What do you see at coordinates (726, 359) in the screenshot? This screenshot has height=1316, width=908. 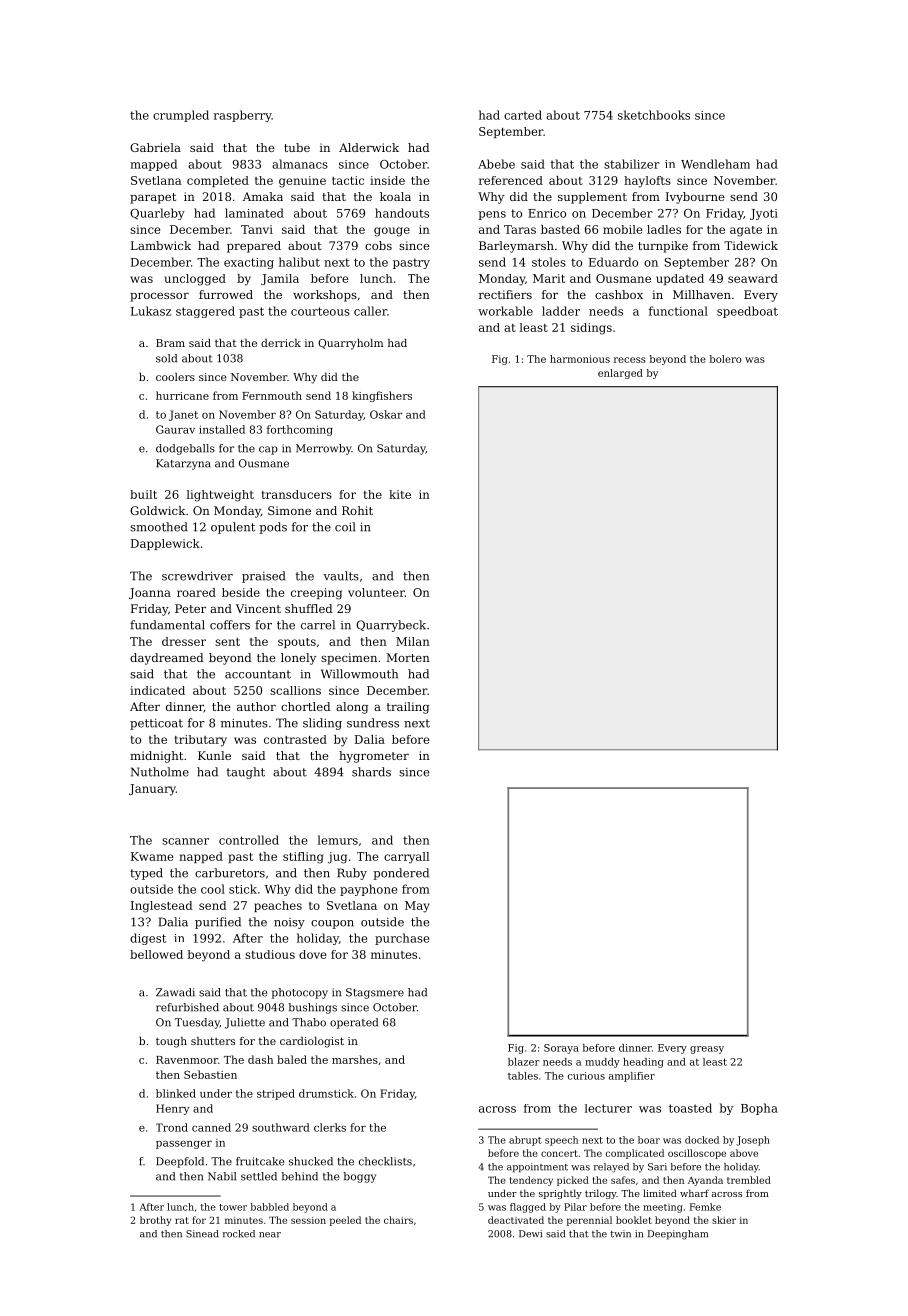 I see `bolero` at bounding box center [726, 359].
